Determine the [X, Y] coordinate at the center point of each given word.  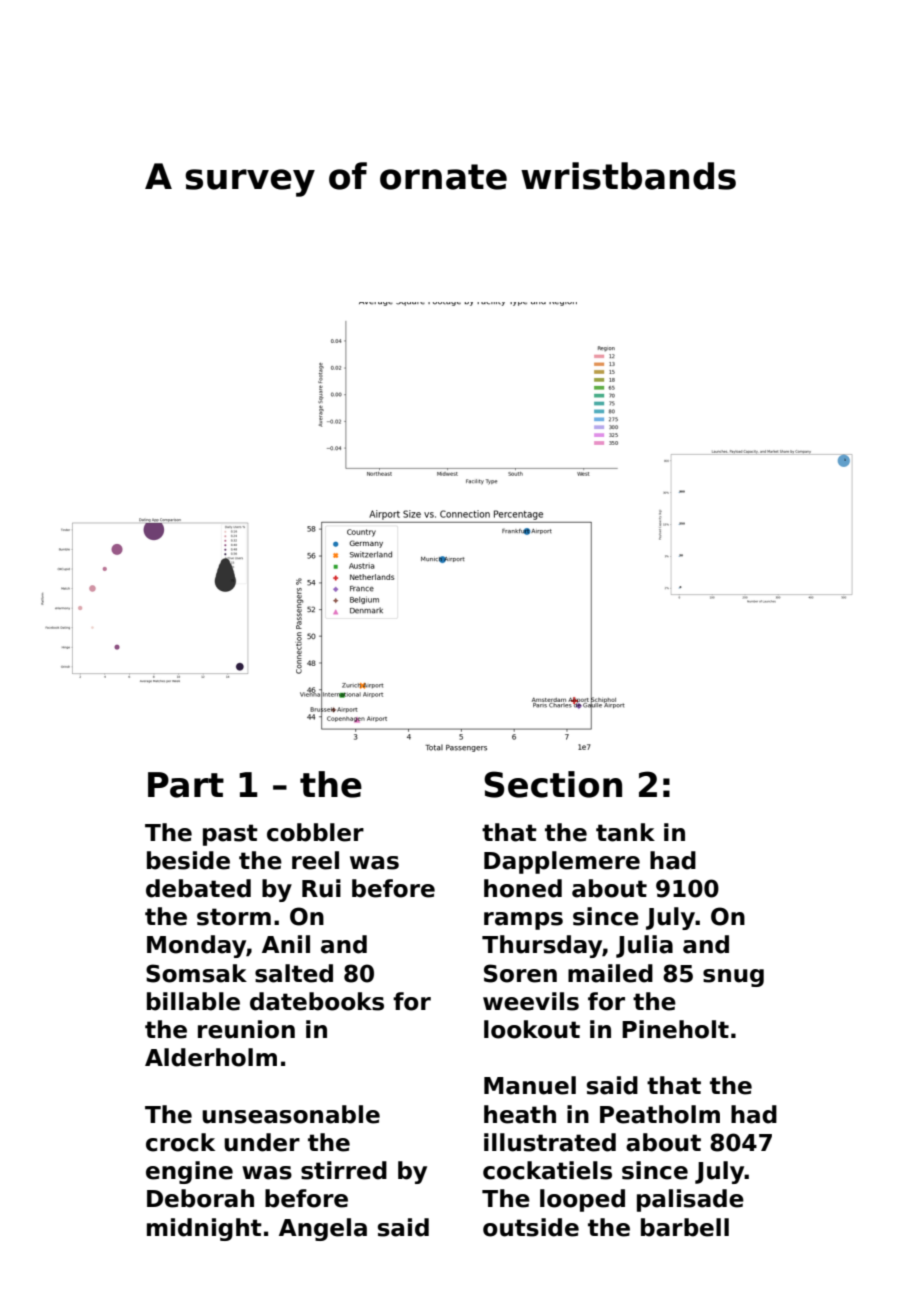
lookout [532, 1029]
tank [625, 832]
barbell [685, 1227]
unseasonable [291, 1114]
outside [531, 1227]
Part [186, 785]
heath [520, 1114]
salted [294, 973]
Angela [323, 1229]
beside [188, 860]
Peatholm [660, 1114]
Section [553, 784]
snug [733, 978]
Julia [644, 946]
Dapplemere [562, 862]
